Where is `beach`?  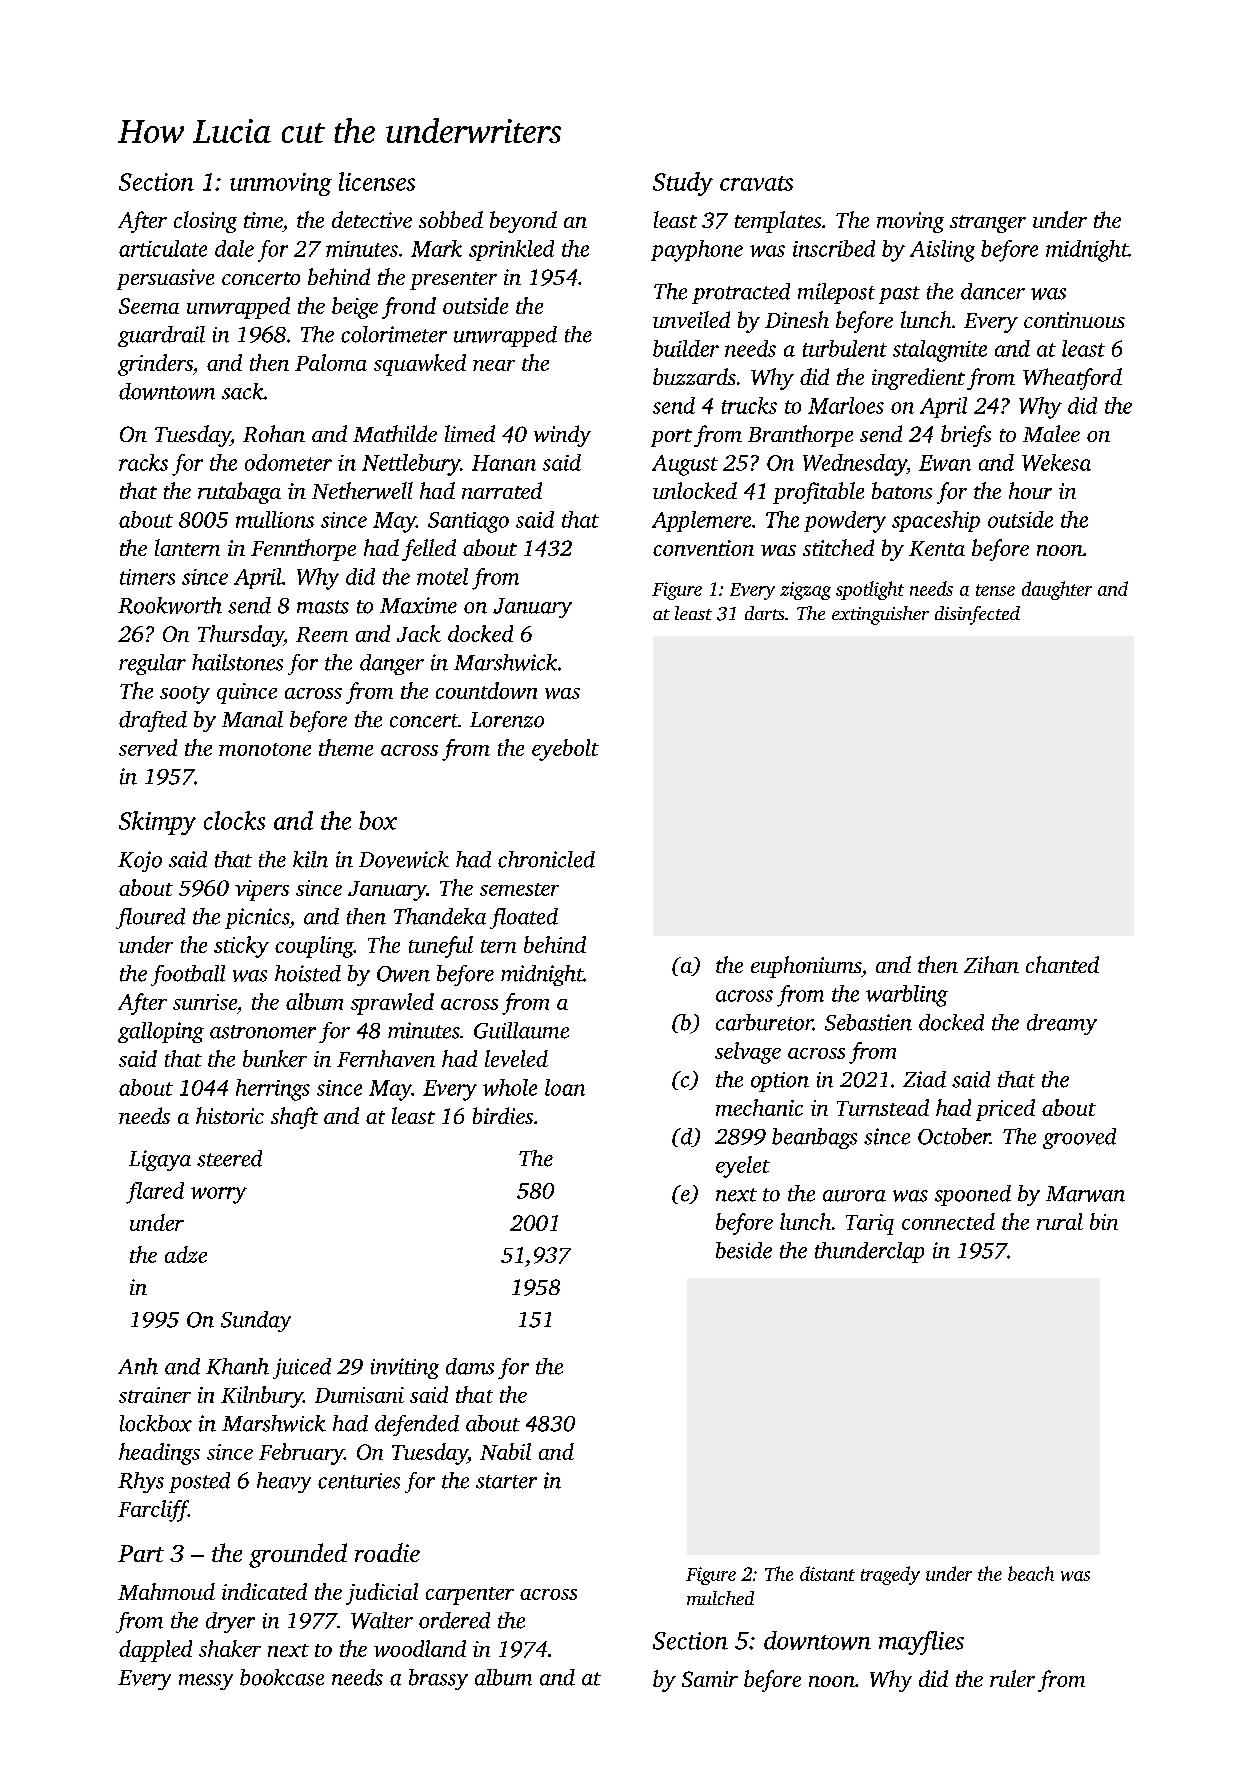 beach is located at coordinates (1031, 1573).
